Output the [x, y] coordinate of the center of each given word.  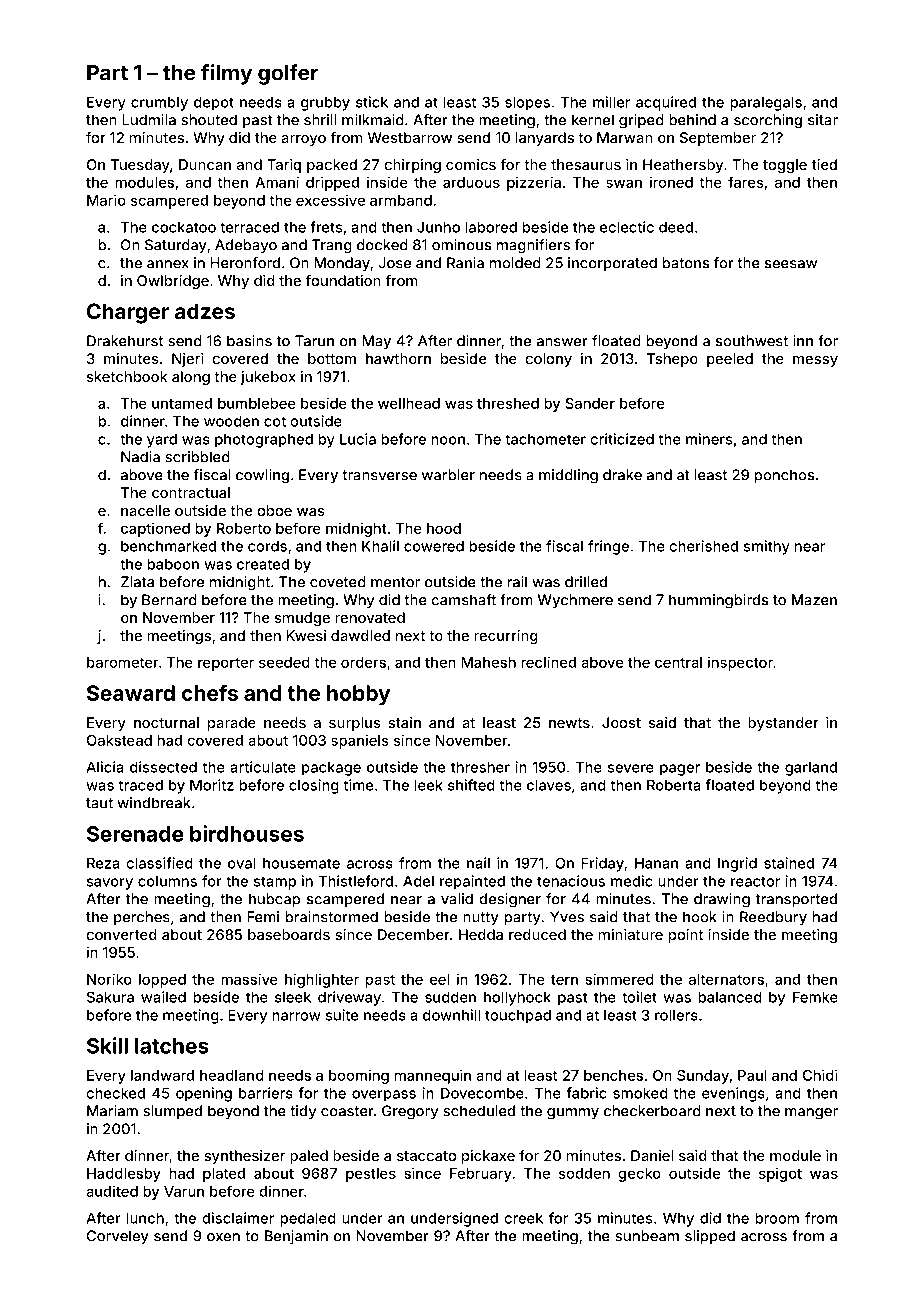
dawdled [360, 635]
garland [811, 768]
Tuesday [140, 166]
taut [99, 803]
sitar [823, 120]
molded [515, 263]
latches [172, 1046]
